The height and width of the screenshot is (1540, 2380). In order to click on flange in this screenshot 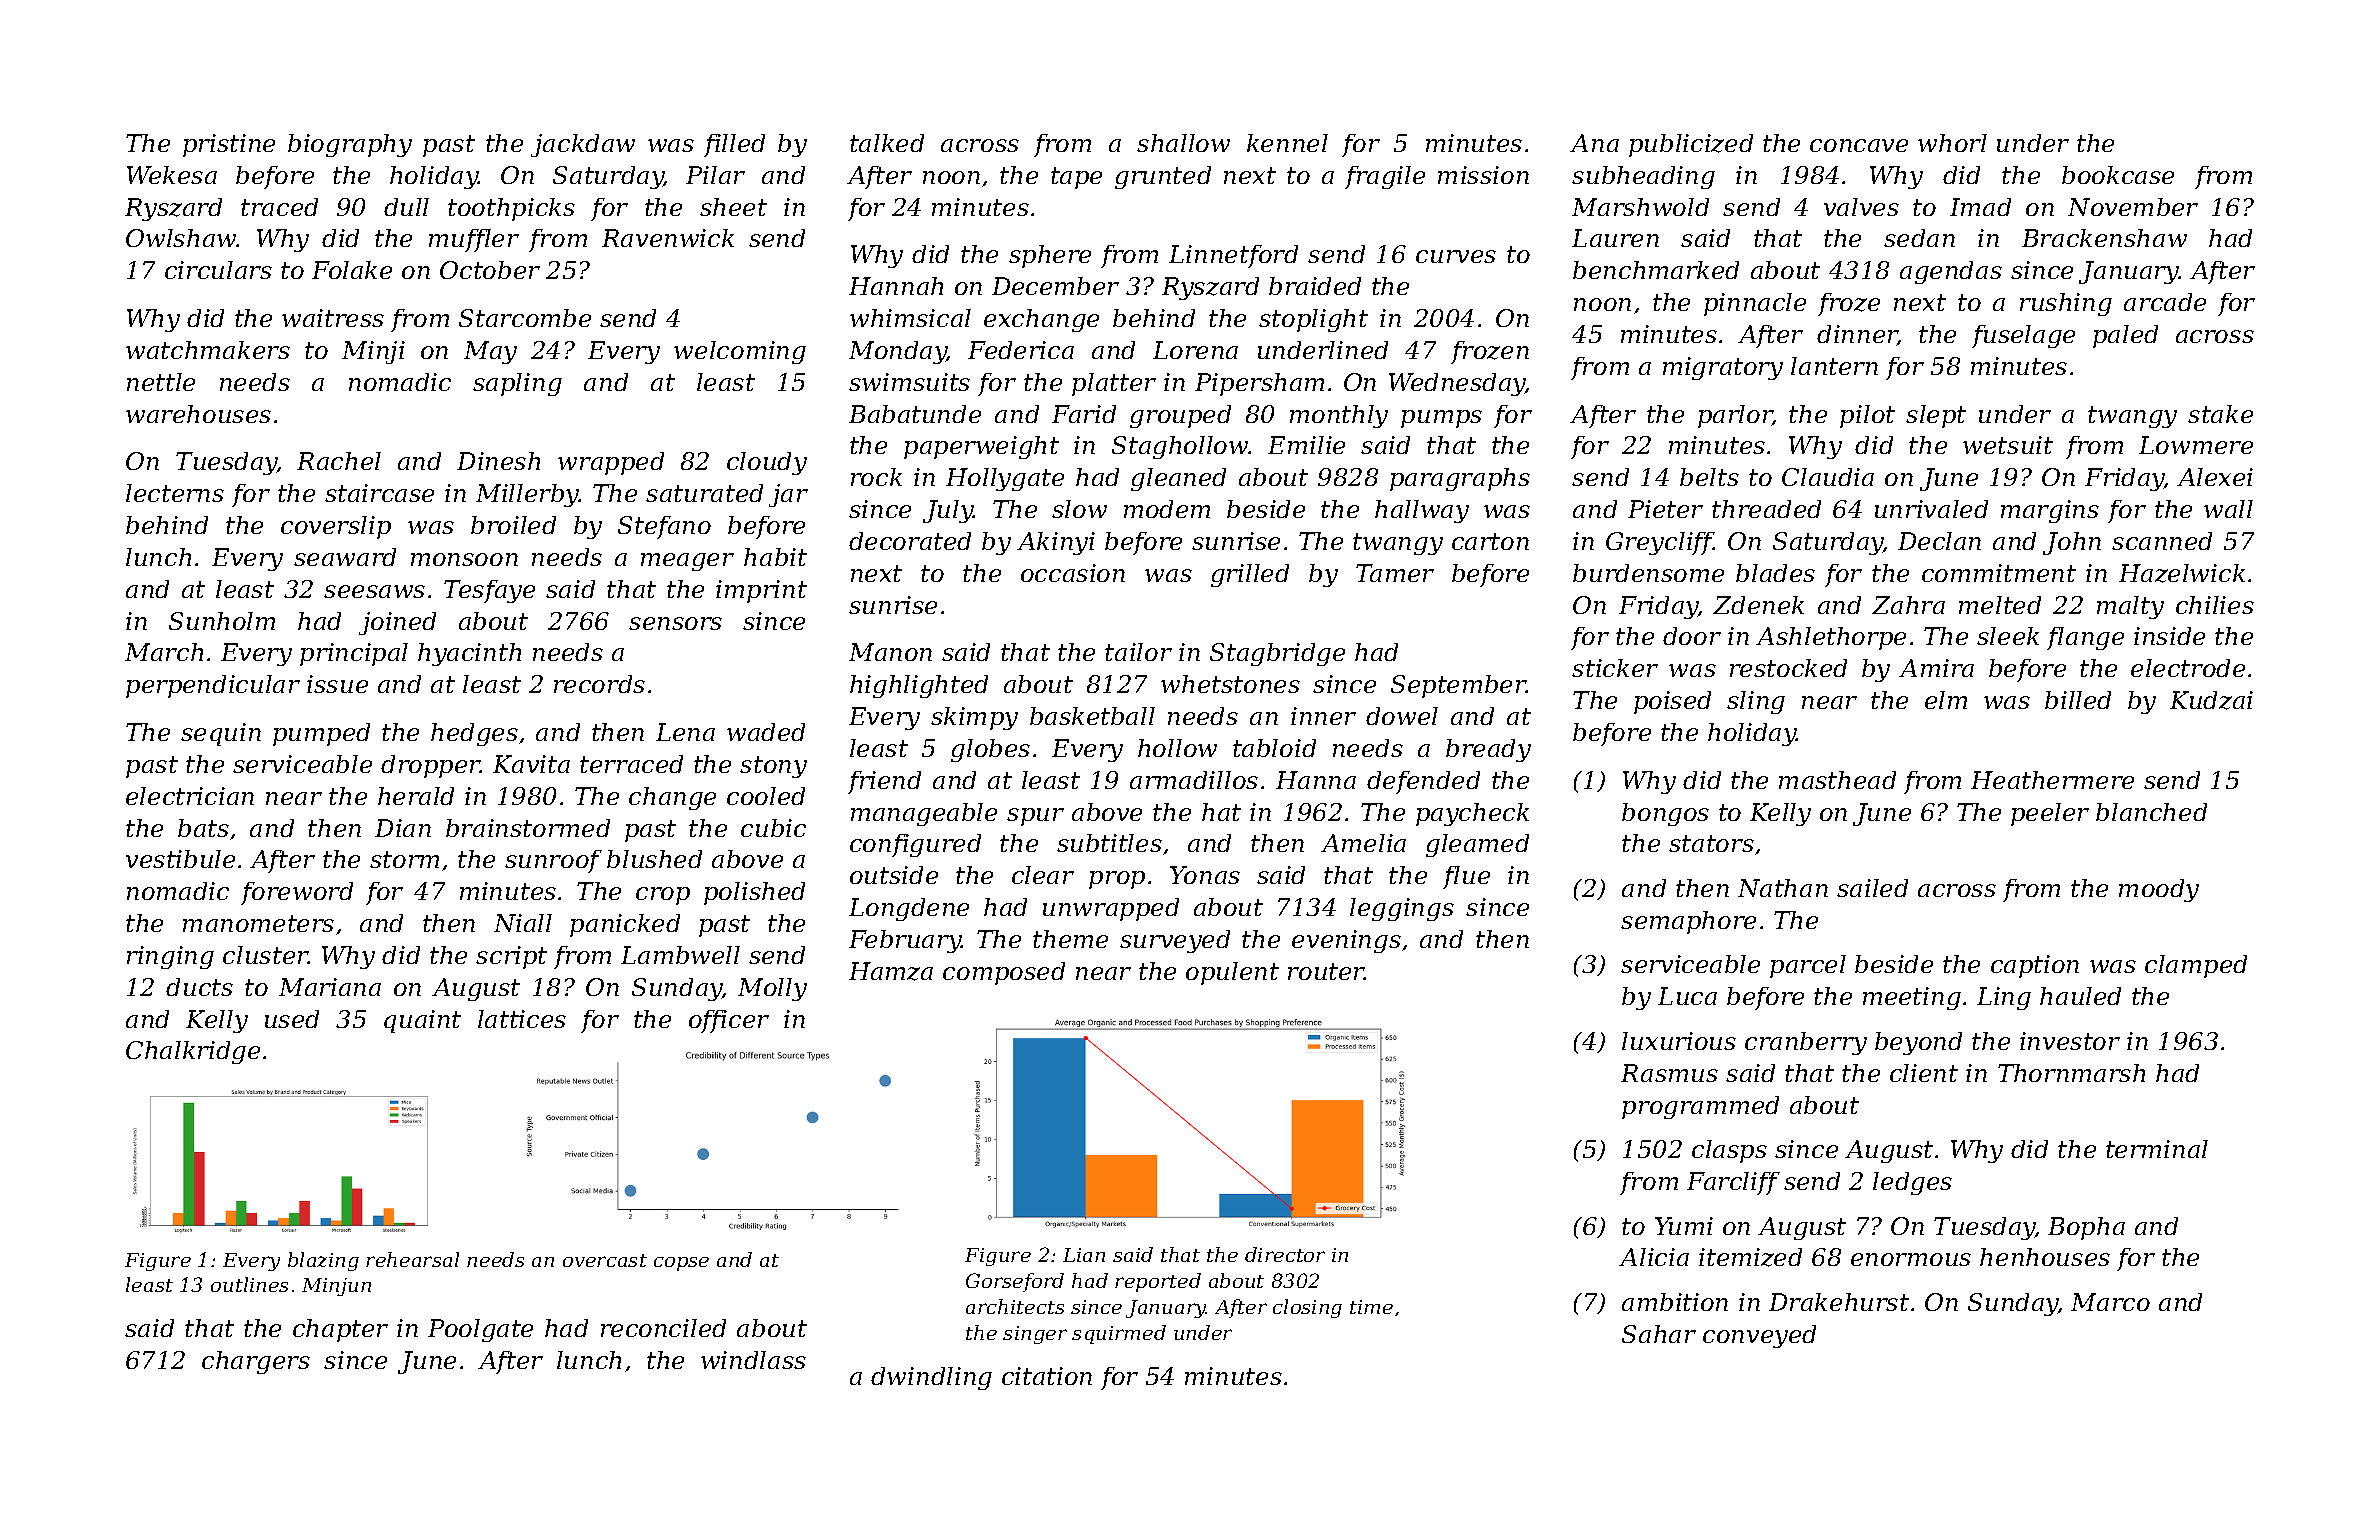, I will do `click(2085, 638)`.
